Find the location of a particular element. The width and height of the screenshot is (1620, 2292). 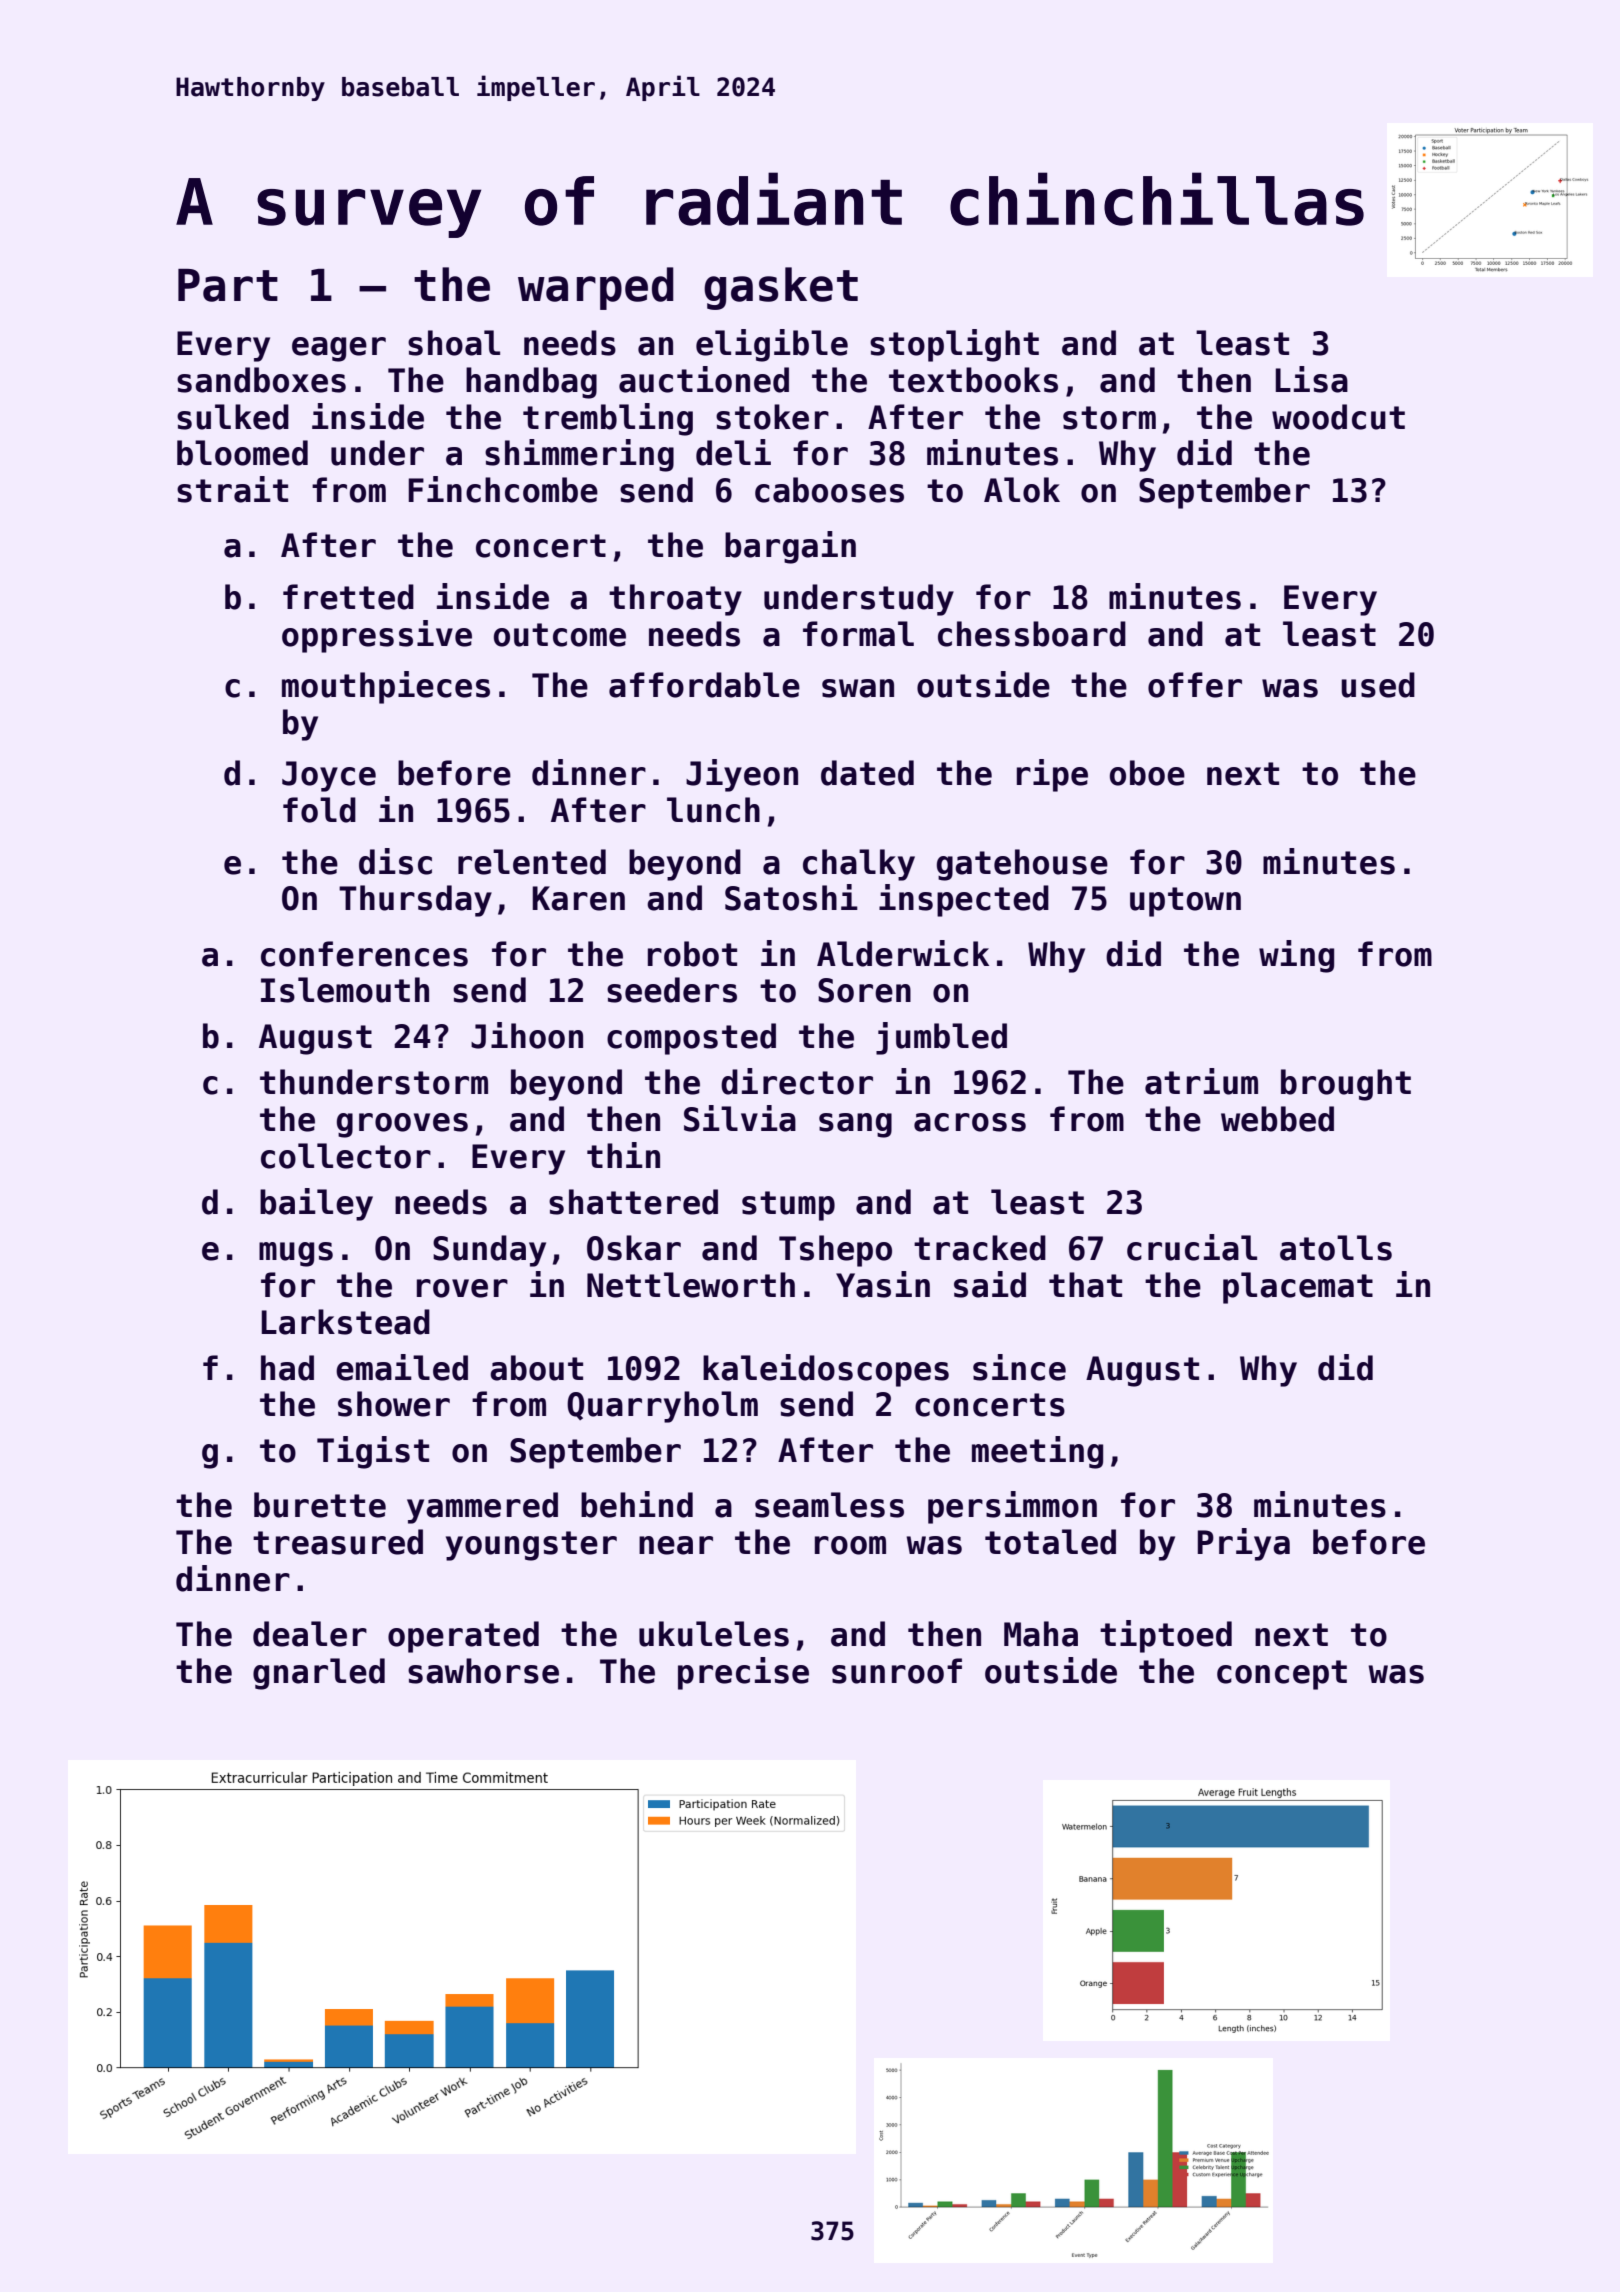

uptown is located at coordinates (1185, 902).
